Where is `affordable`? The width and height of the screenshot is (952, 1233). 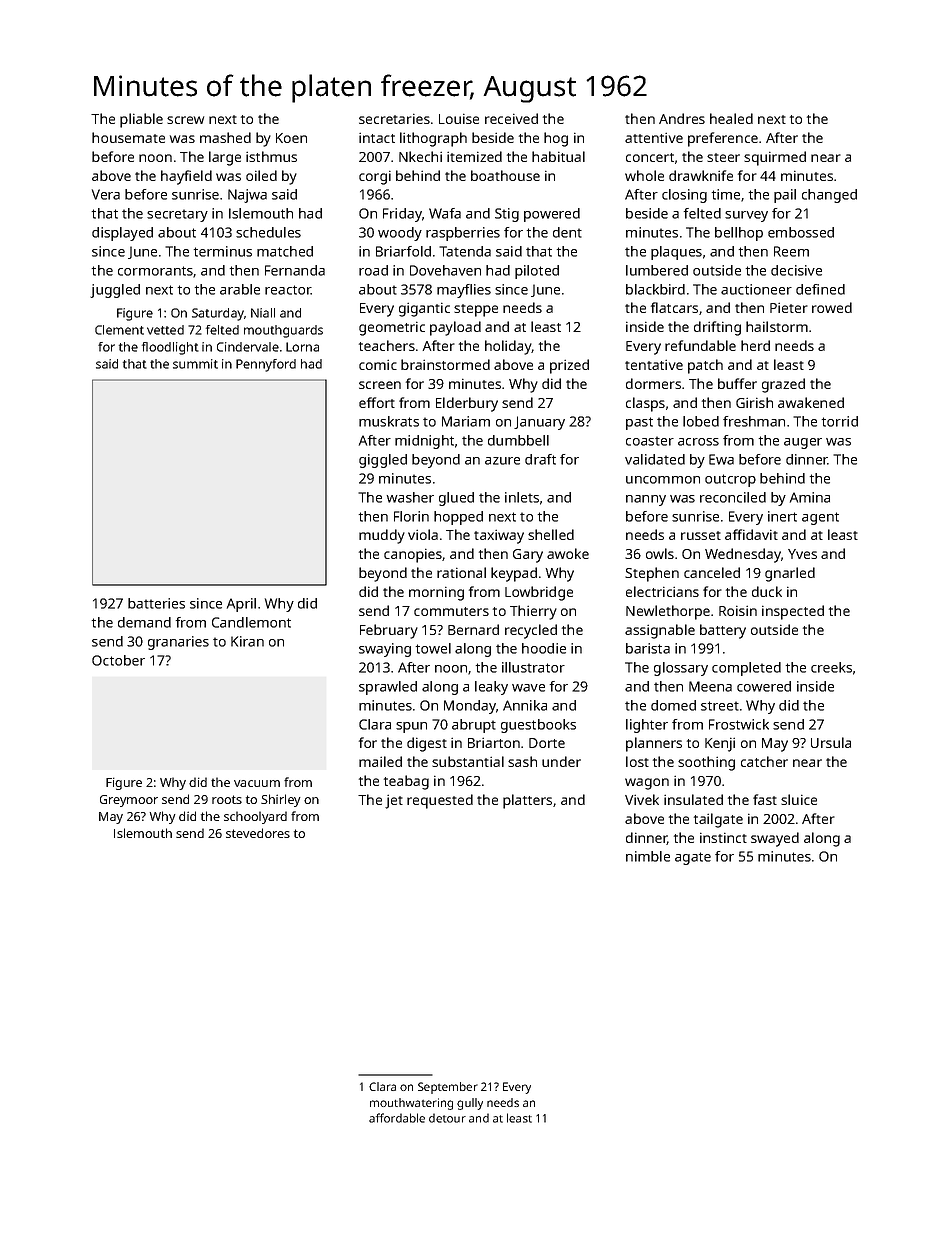
affordable is located at coordinates (397, 1118).
